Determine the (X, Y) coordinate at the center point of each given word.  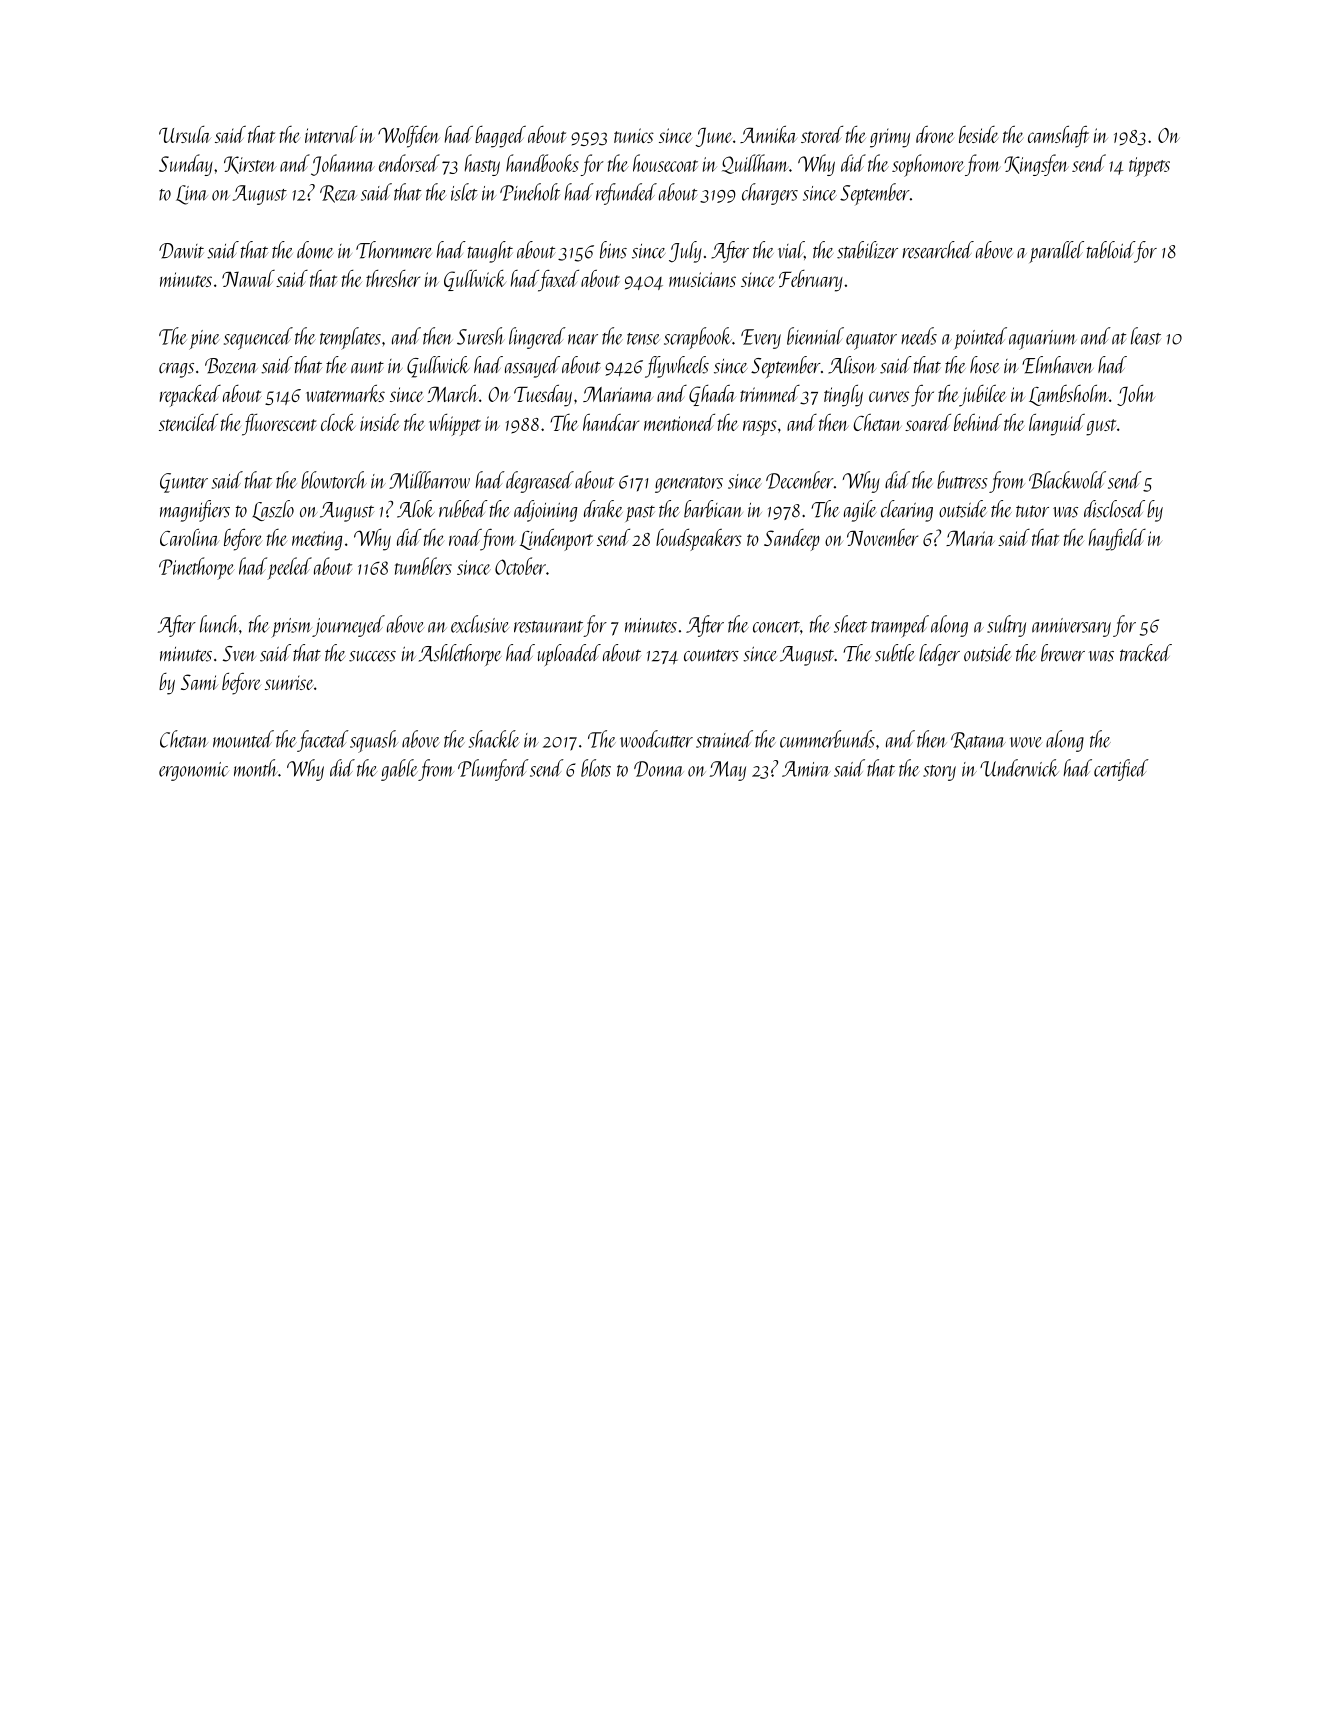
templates (350, 338)
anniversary (1071, 627)
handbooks (542, 163)
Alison (852, 365)
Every (761, 339)
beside (978, 134)
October (520, 566)
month (256, 768)
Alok (416, 509)
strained (724, 739)
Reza (338, 194)
